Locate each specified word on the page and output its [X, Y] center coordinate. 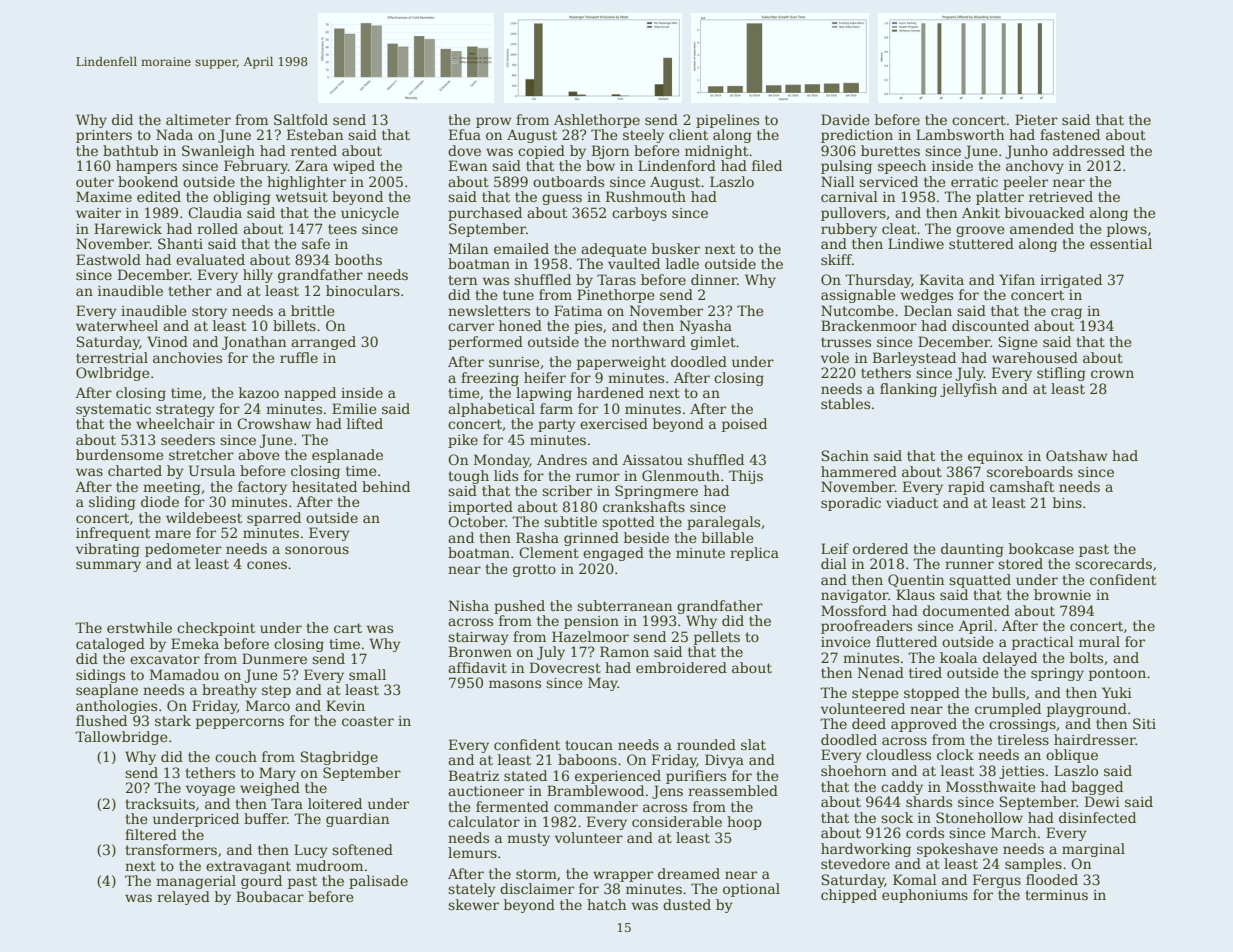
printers [104, 136]
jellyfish [968, 390]
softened [362, 849]
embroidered [681, 667]
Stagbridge [339, 758]
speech [902, 167]
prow [493, 122]
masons [515, 684]
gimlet [713, 343]
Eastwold [108, 259]
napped [310, 394]
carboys [639, 214]
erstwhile [139, 627]
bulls [1008, 692]
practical [1043, 643]
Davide [845, 119]
